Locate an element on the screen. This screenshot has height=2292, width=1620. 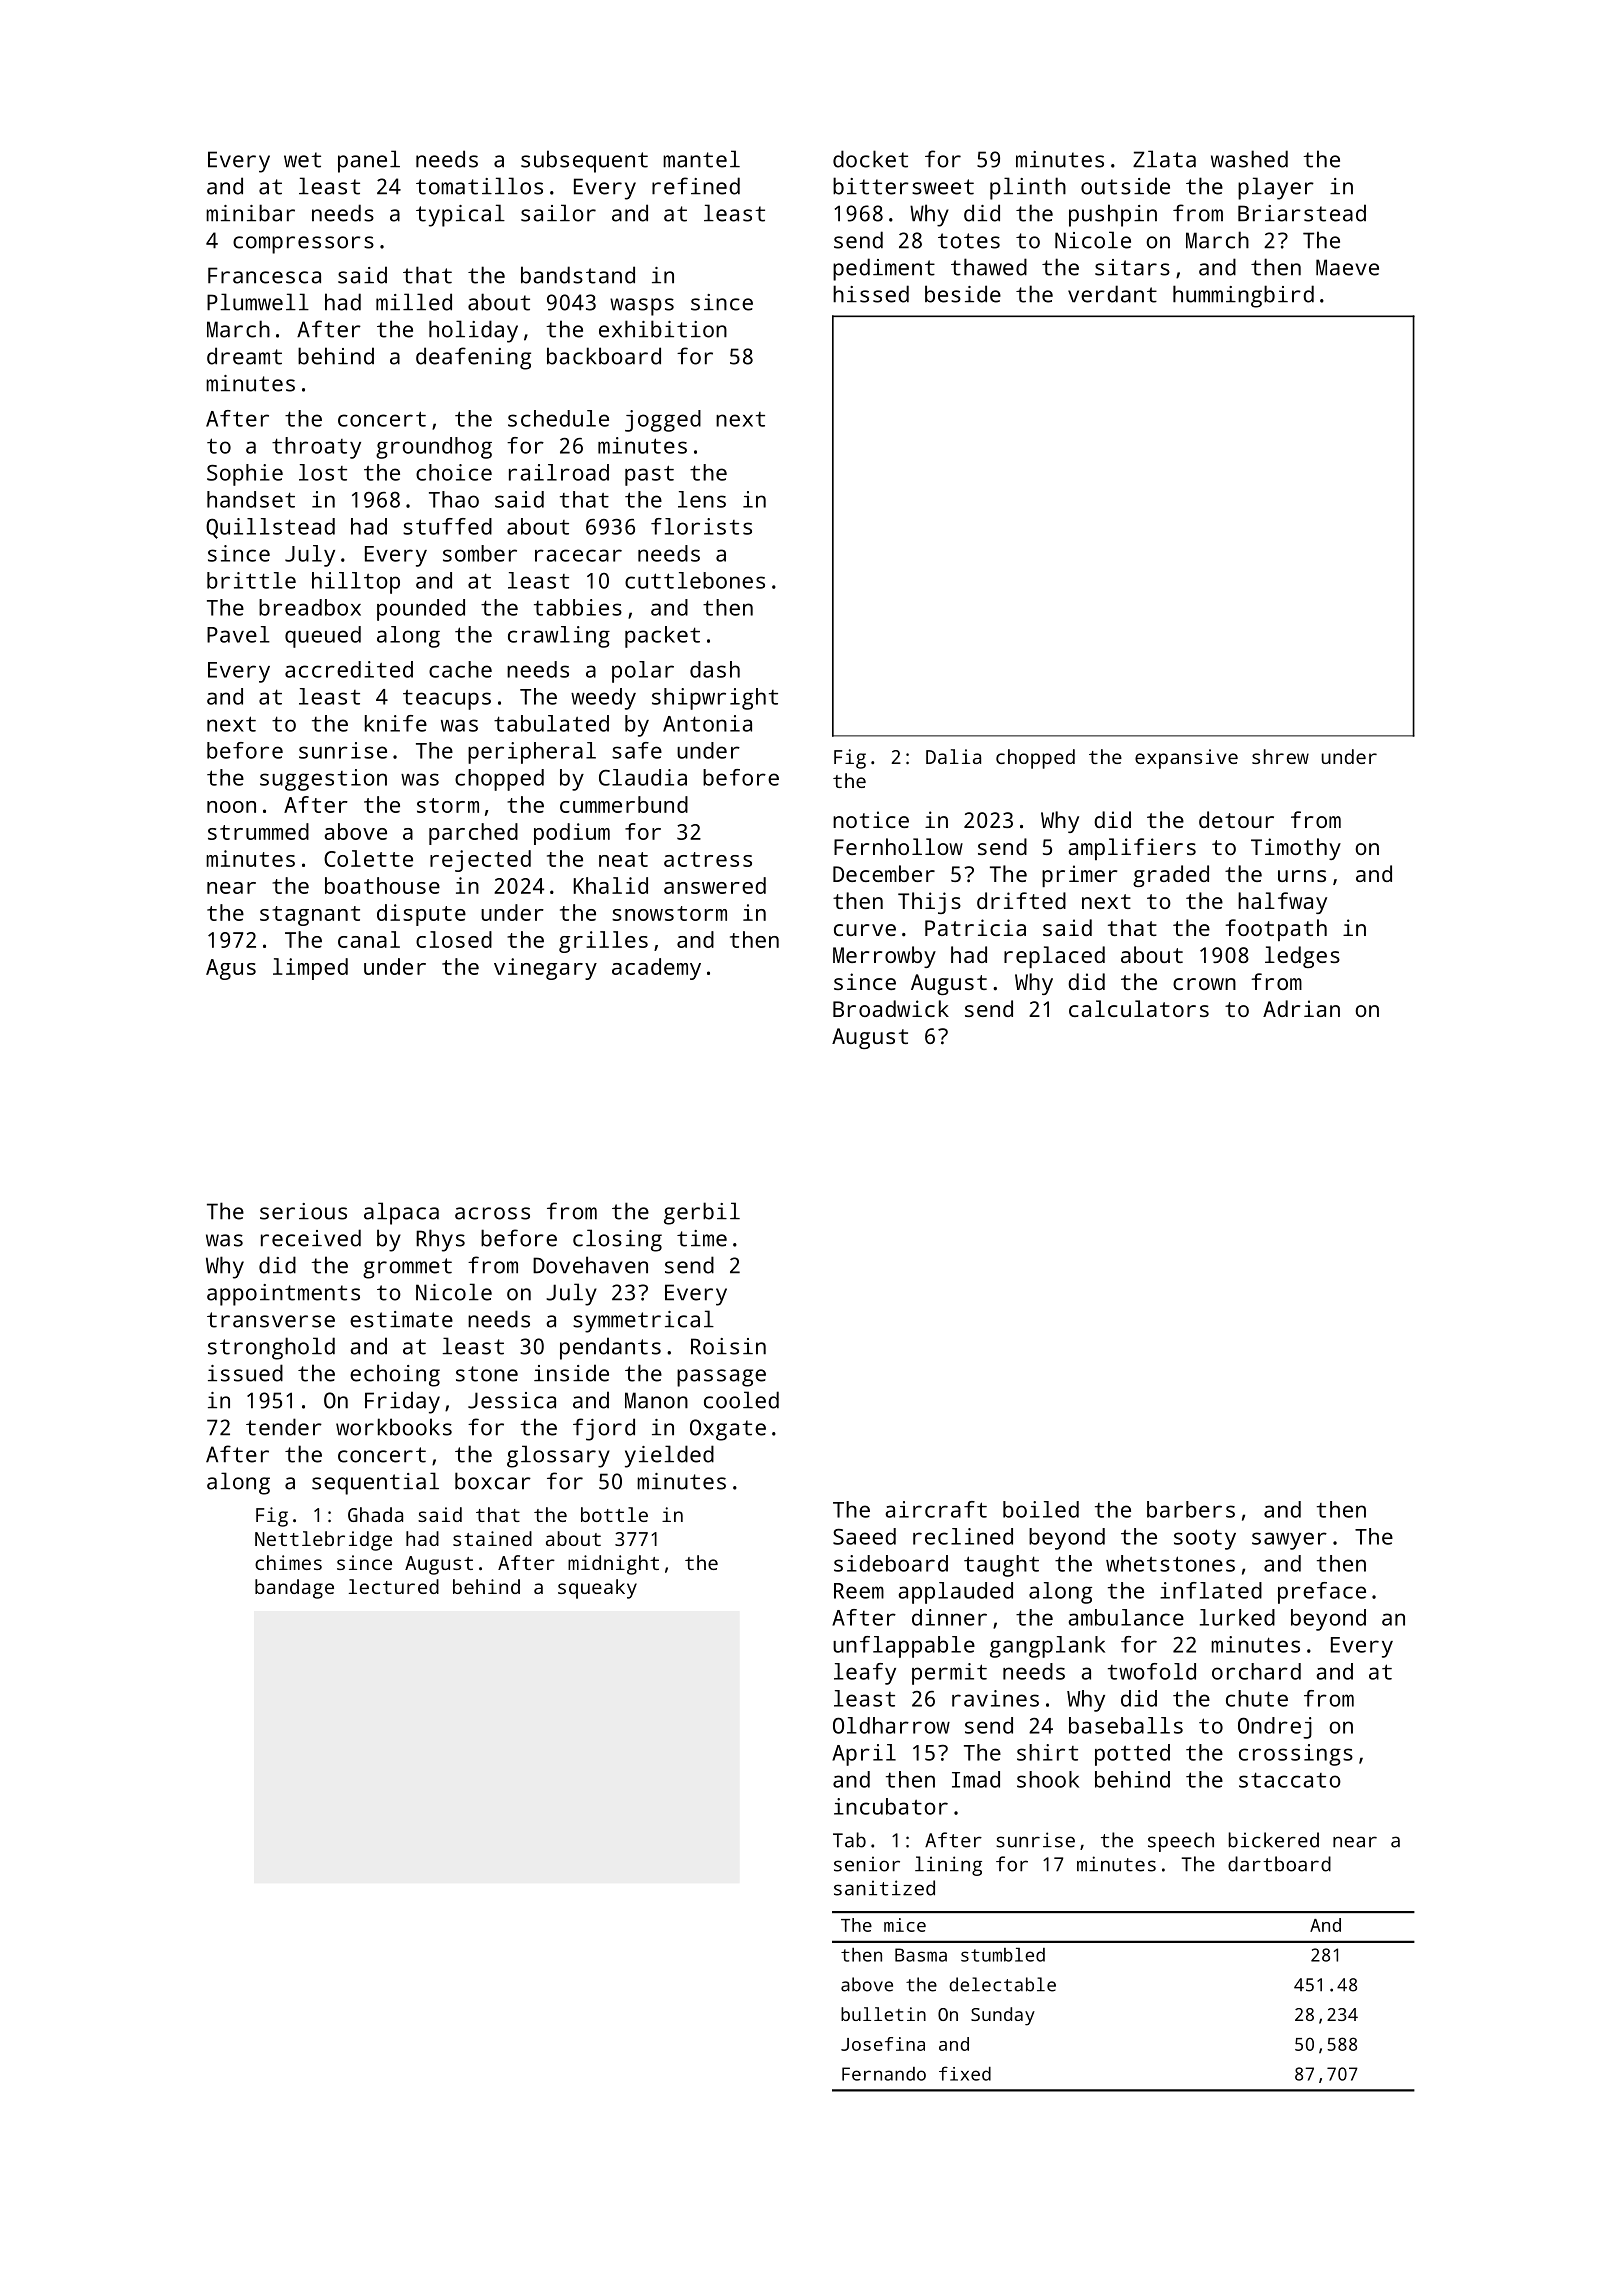
Antonia is located at coordinates (707, 723).
